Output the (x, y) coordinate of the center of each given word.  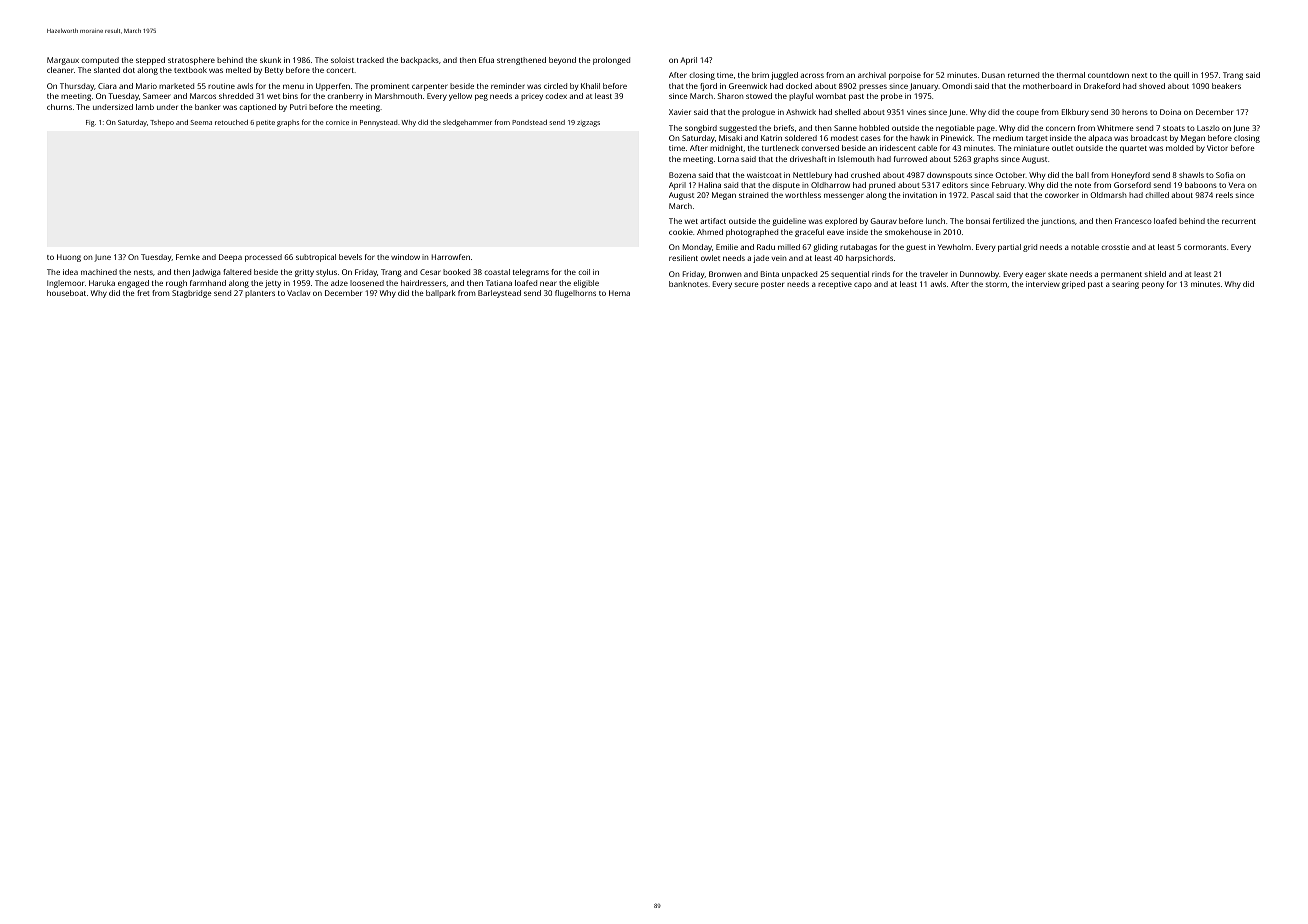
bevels (350, 257)
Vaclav (298, 293)
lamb (145, 107)
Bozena (682, 175)
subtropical (316, 258)
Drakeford (1102, 86)
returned (1023, 75)
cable (927, 148)
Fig (90, 123)
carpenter (430, 87)
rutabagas (858, 248)
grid (1030, 248)
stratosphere (191, 61)
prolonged (611, 61)
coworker (1062, 195)
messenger (844, 196)
